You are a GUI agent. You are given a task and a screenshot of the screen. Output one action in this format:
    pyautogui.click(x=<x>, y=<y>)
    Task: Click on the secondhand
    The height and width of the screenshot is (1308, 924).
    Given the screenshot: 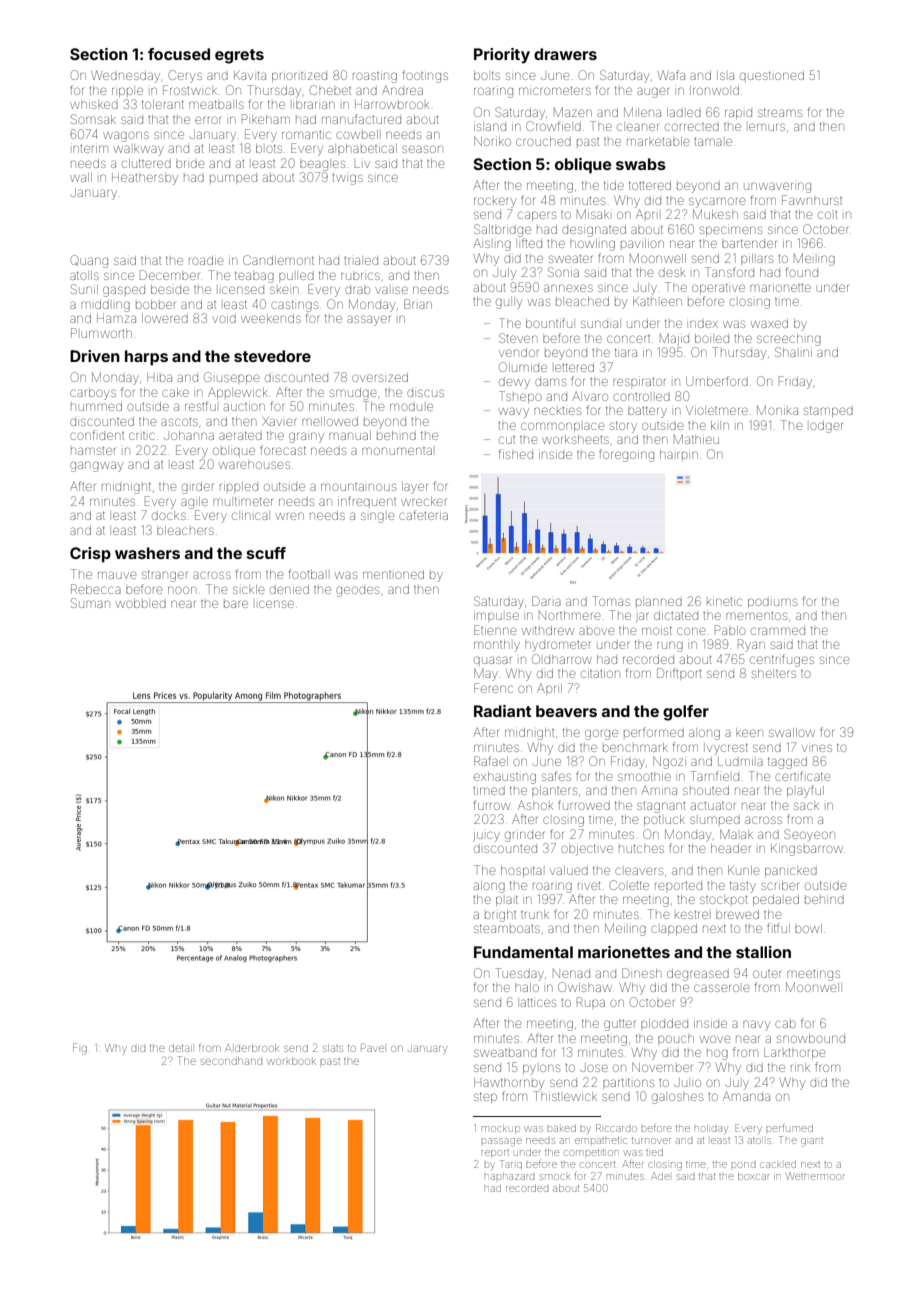 What is the action you would take?
    pyautogui.click(x=231, y=1061)
